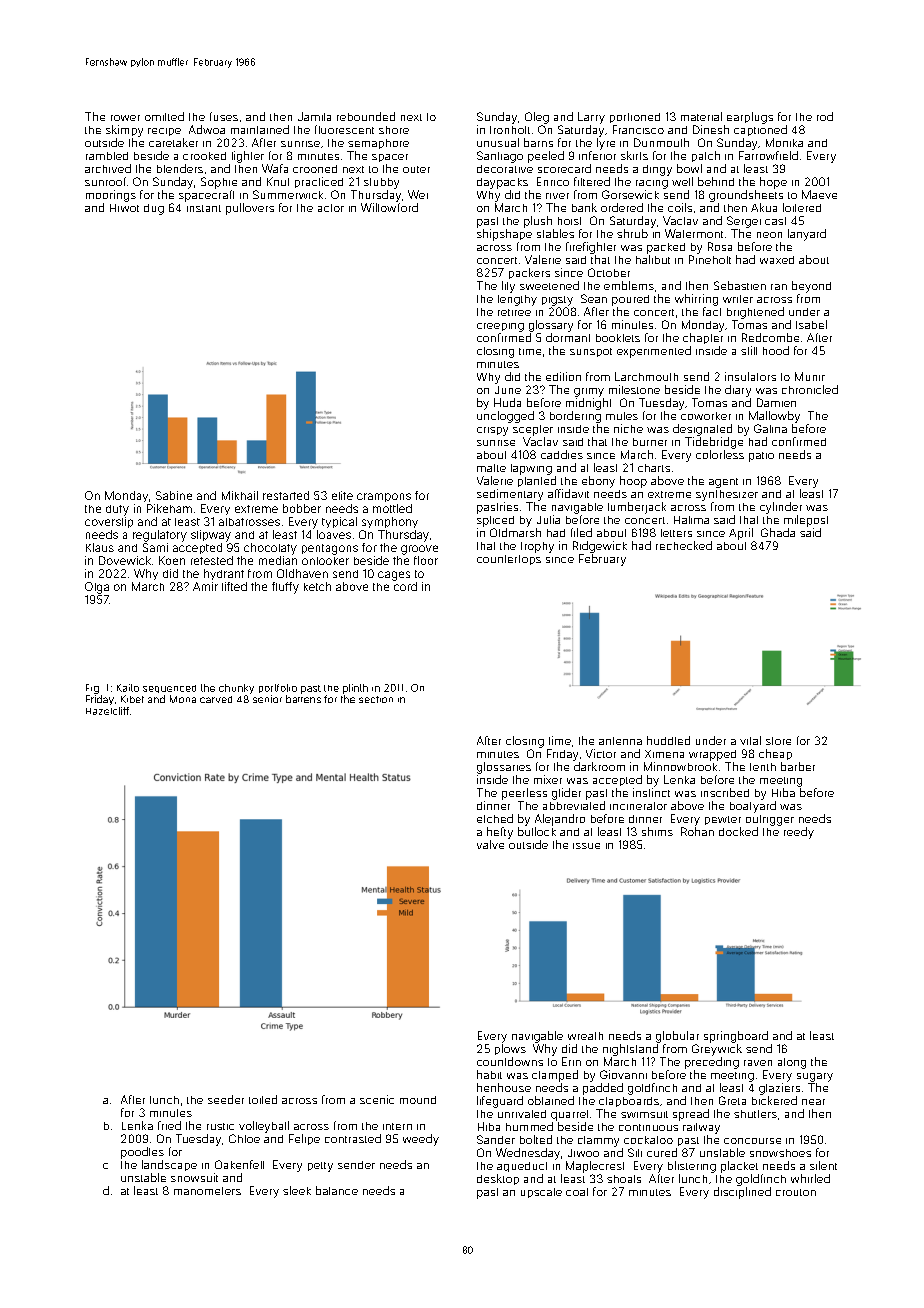 This screenshot has height=1308, width=924. I want to click on agent, so click(723, 483).
